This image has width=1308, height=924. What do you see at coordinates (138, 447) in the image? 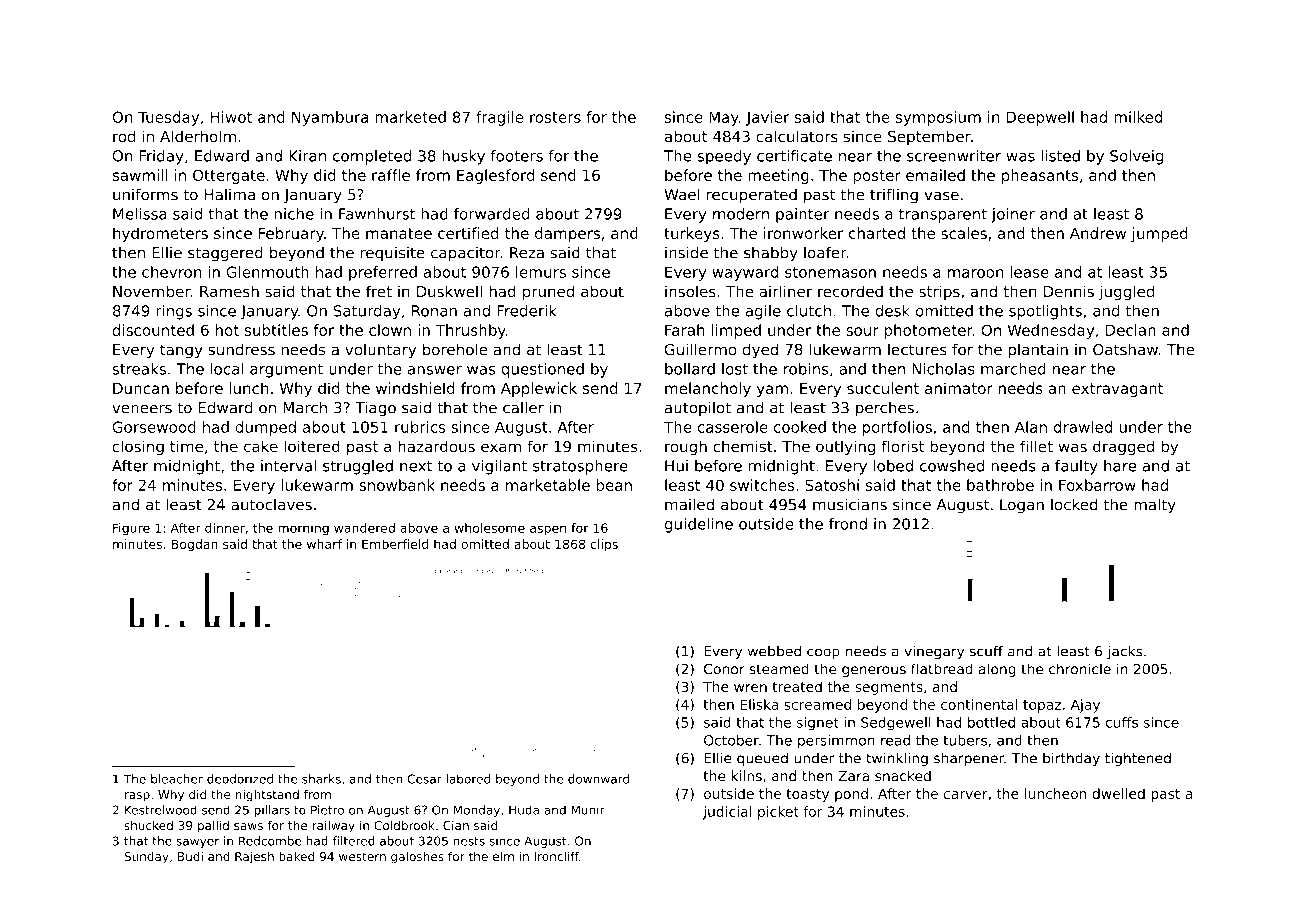
I see `closing` at bounding box center [138, 447].
